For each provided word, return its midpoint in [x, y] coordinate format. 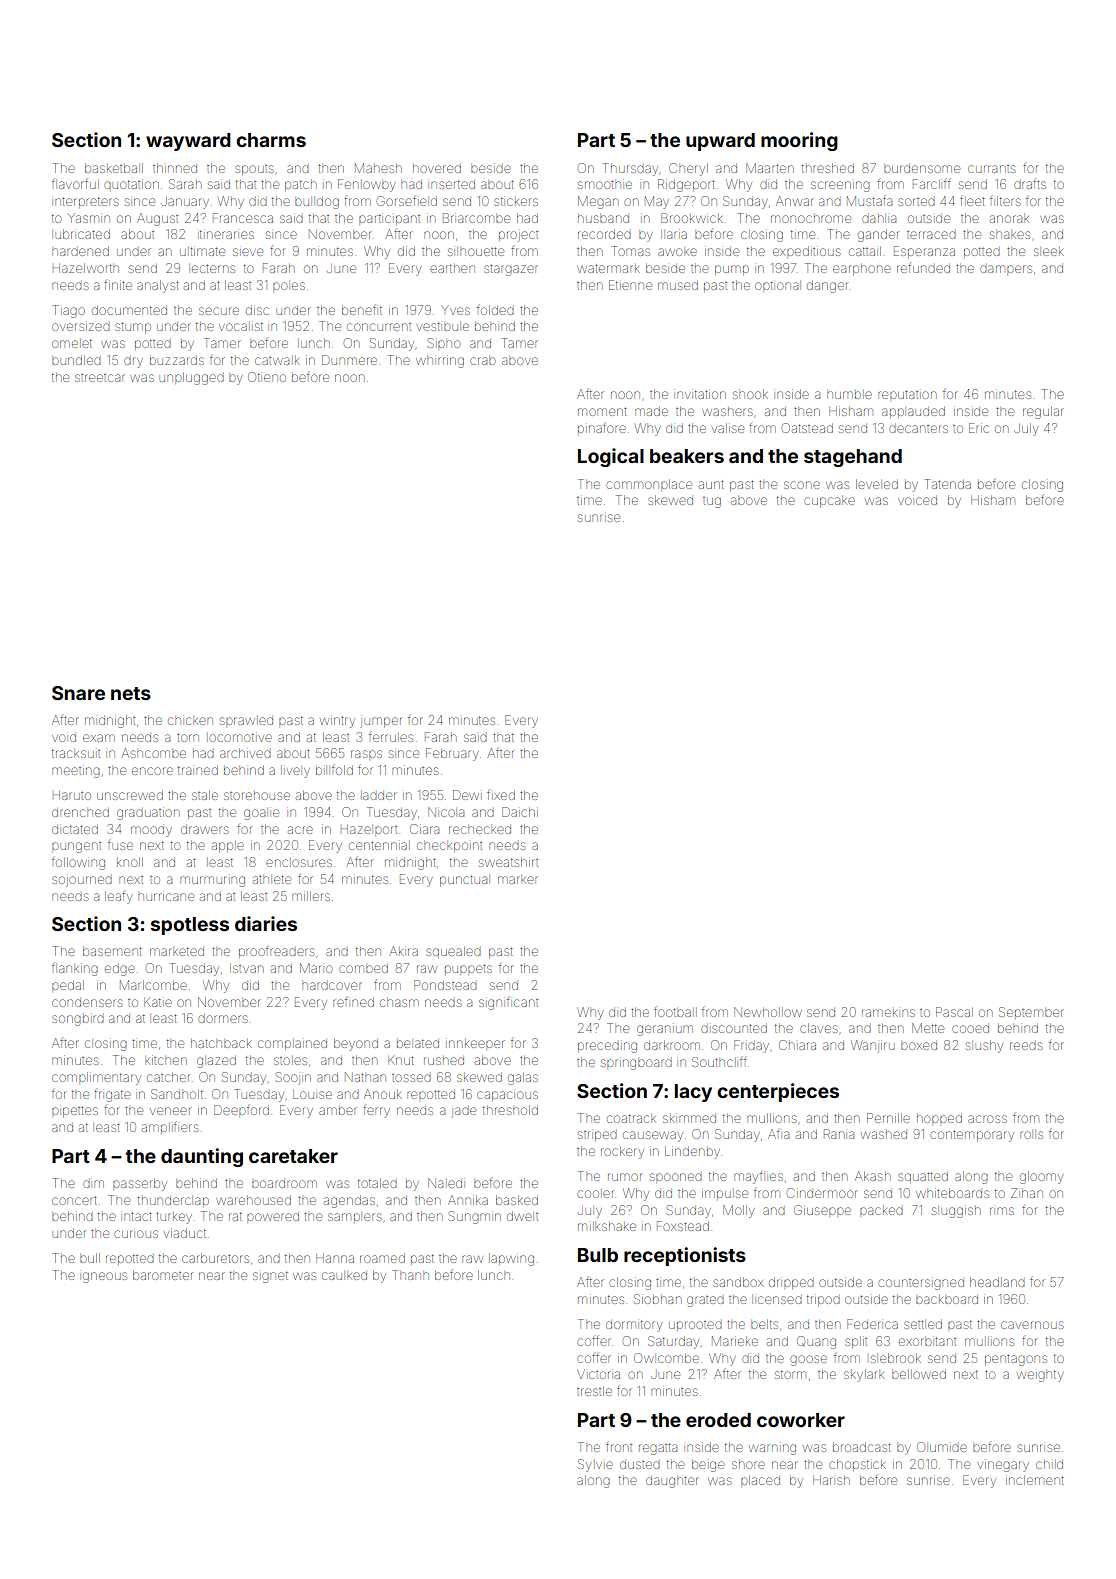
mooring [799, 141]
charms [271, 140]
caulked [344, 1276]
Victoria [598, 1374]
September [1031, 1012]
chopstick [857, 1464]
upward [720, 142]
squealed [453, 952]
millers [311, 896]
